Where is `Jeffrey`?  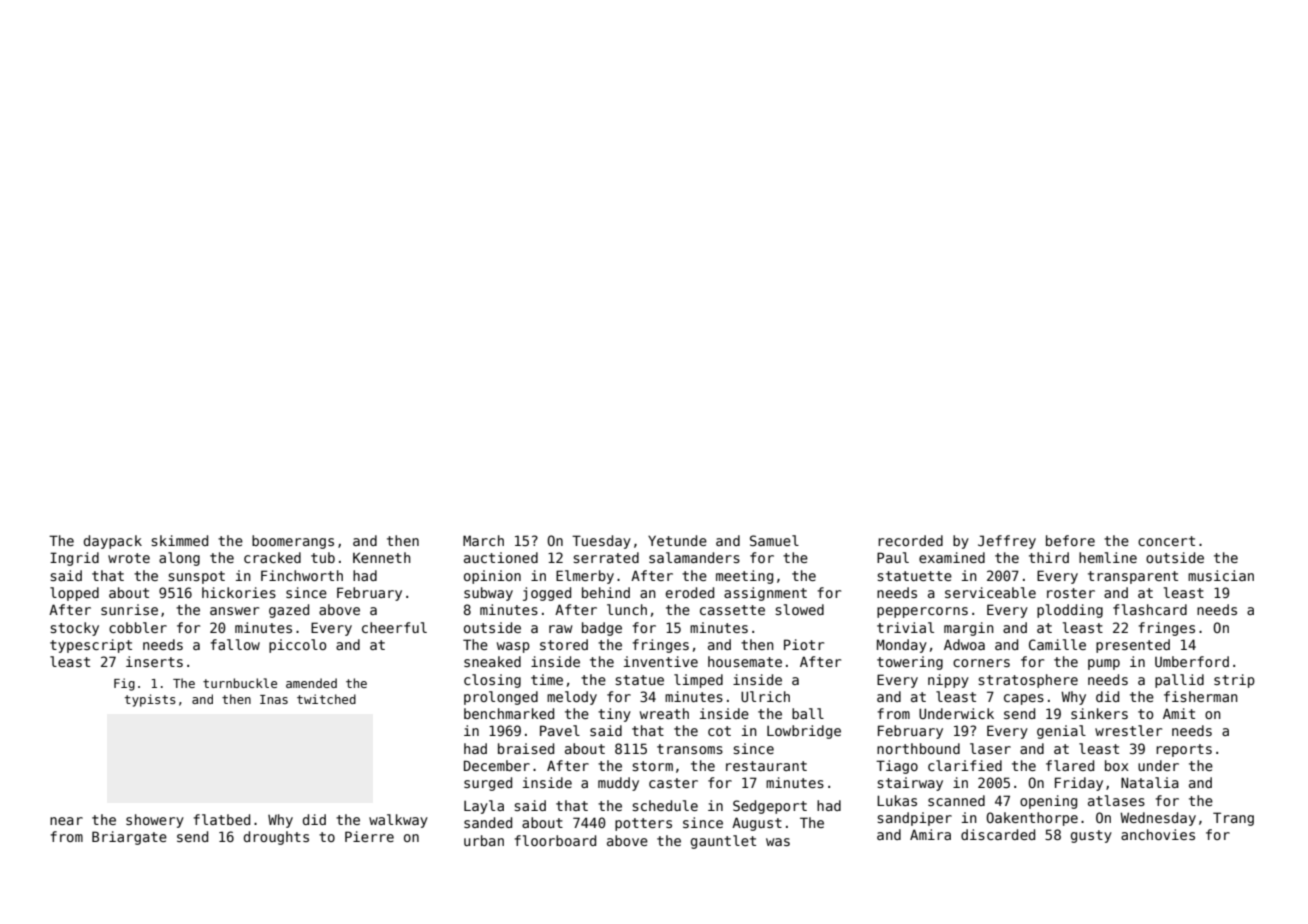 Jeffrey is located at coordinates (1007, 542).
